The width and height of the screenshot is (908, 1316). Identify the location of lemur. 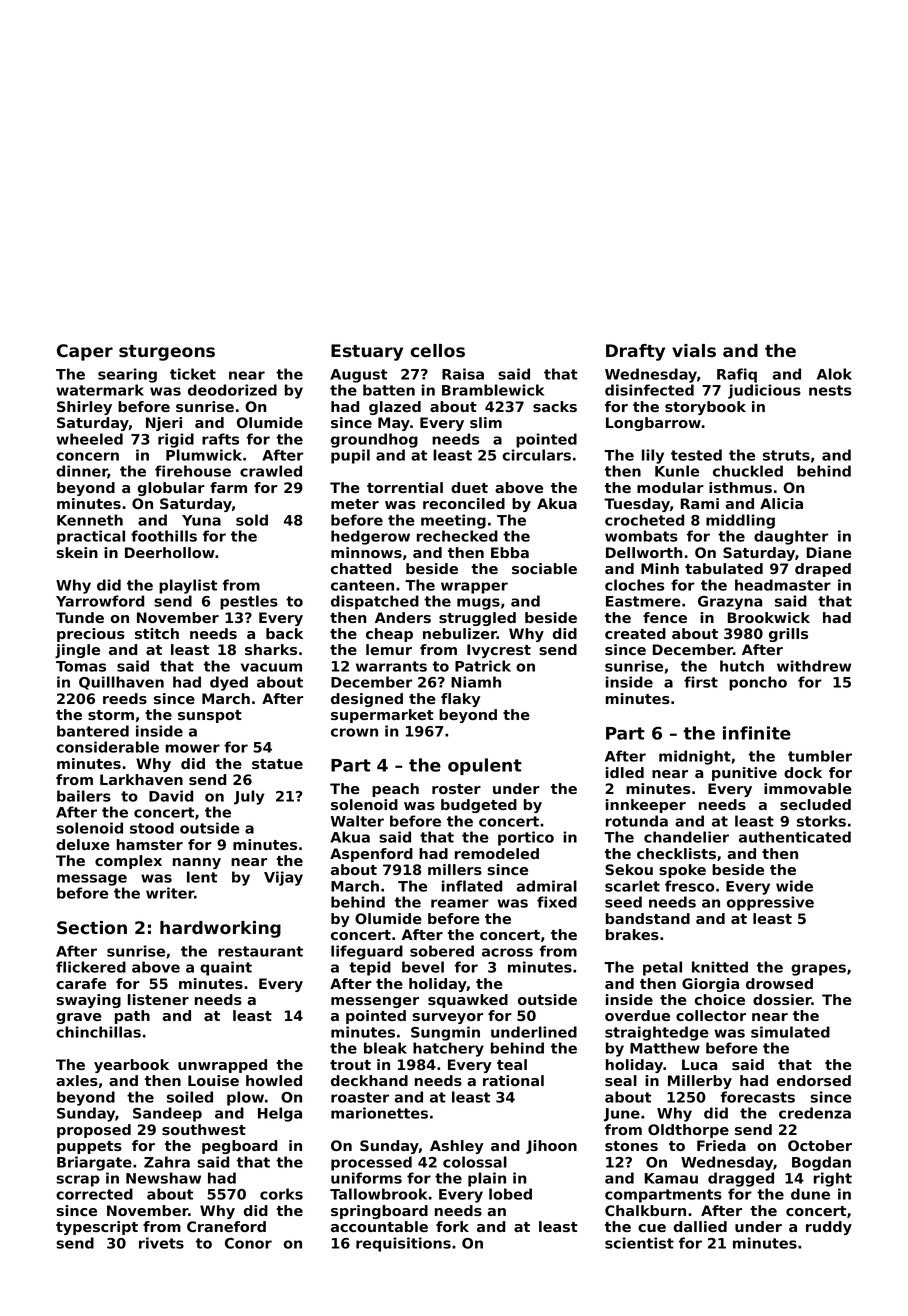
(389, 649).
